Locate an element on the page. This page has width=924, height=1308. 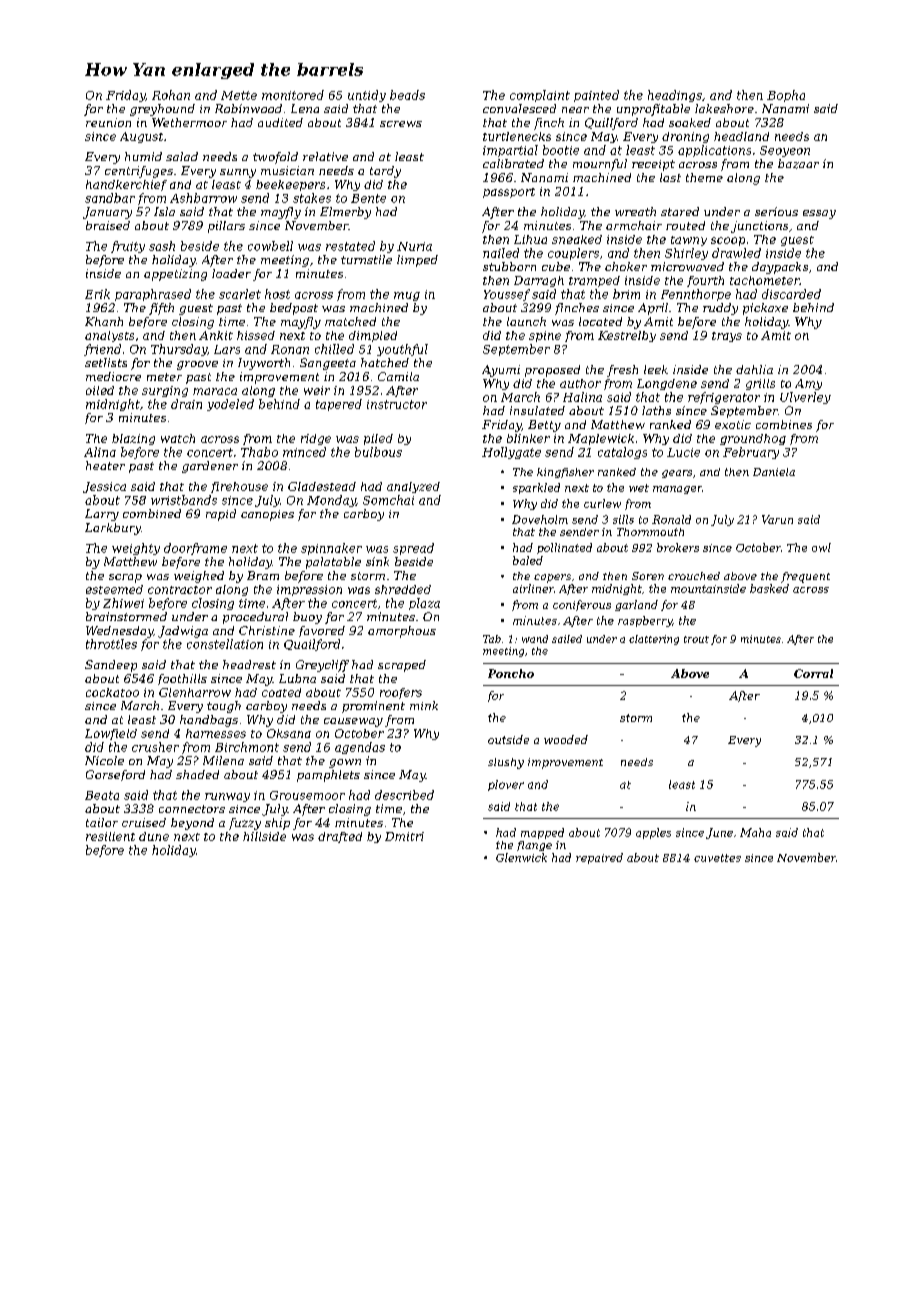
handbags is located at coordinates (209, 721).
